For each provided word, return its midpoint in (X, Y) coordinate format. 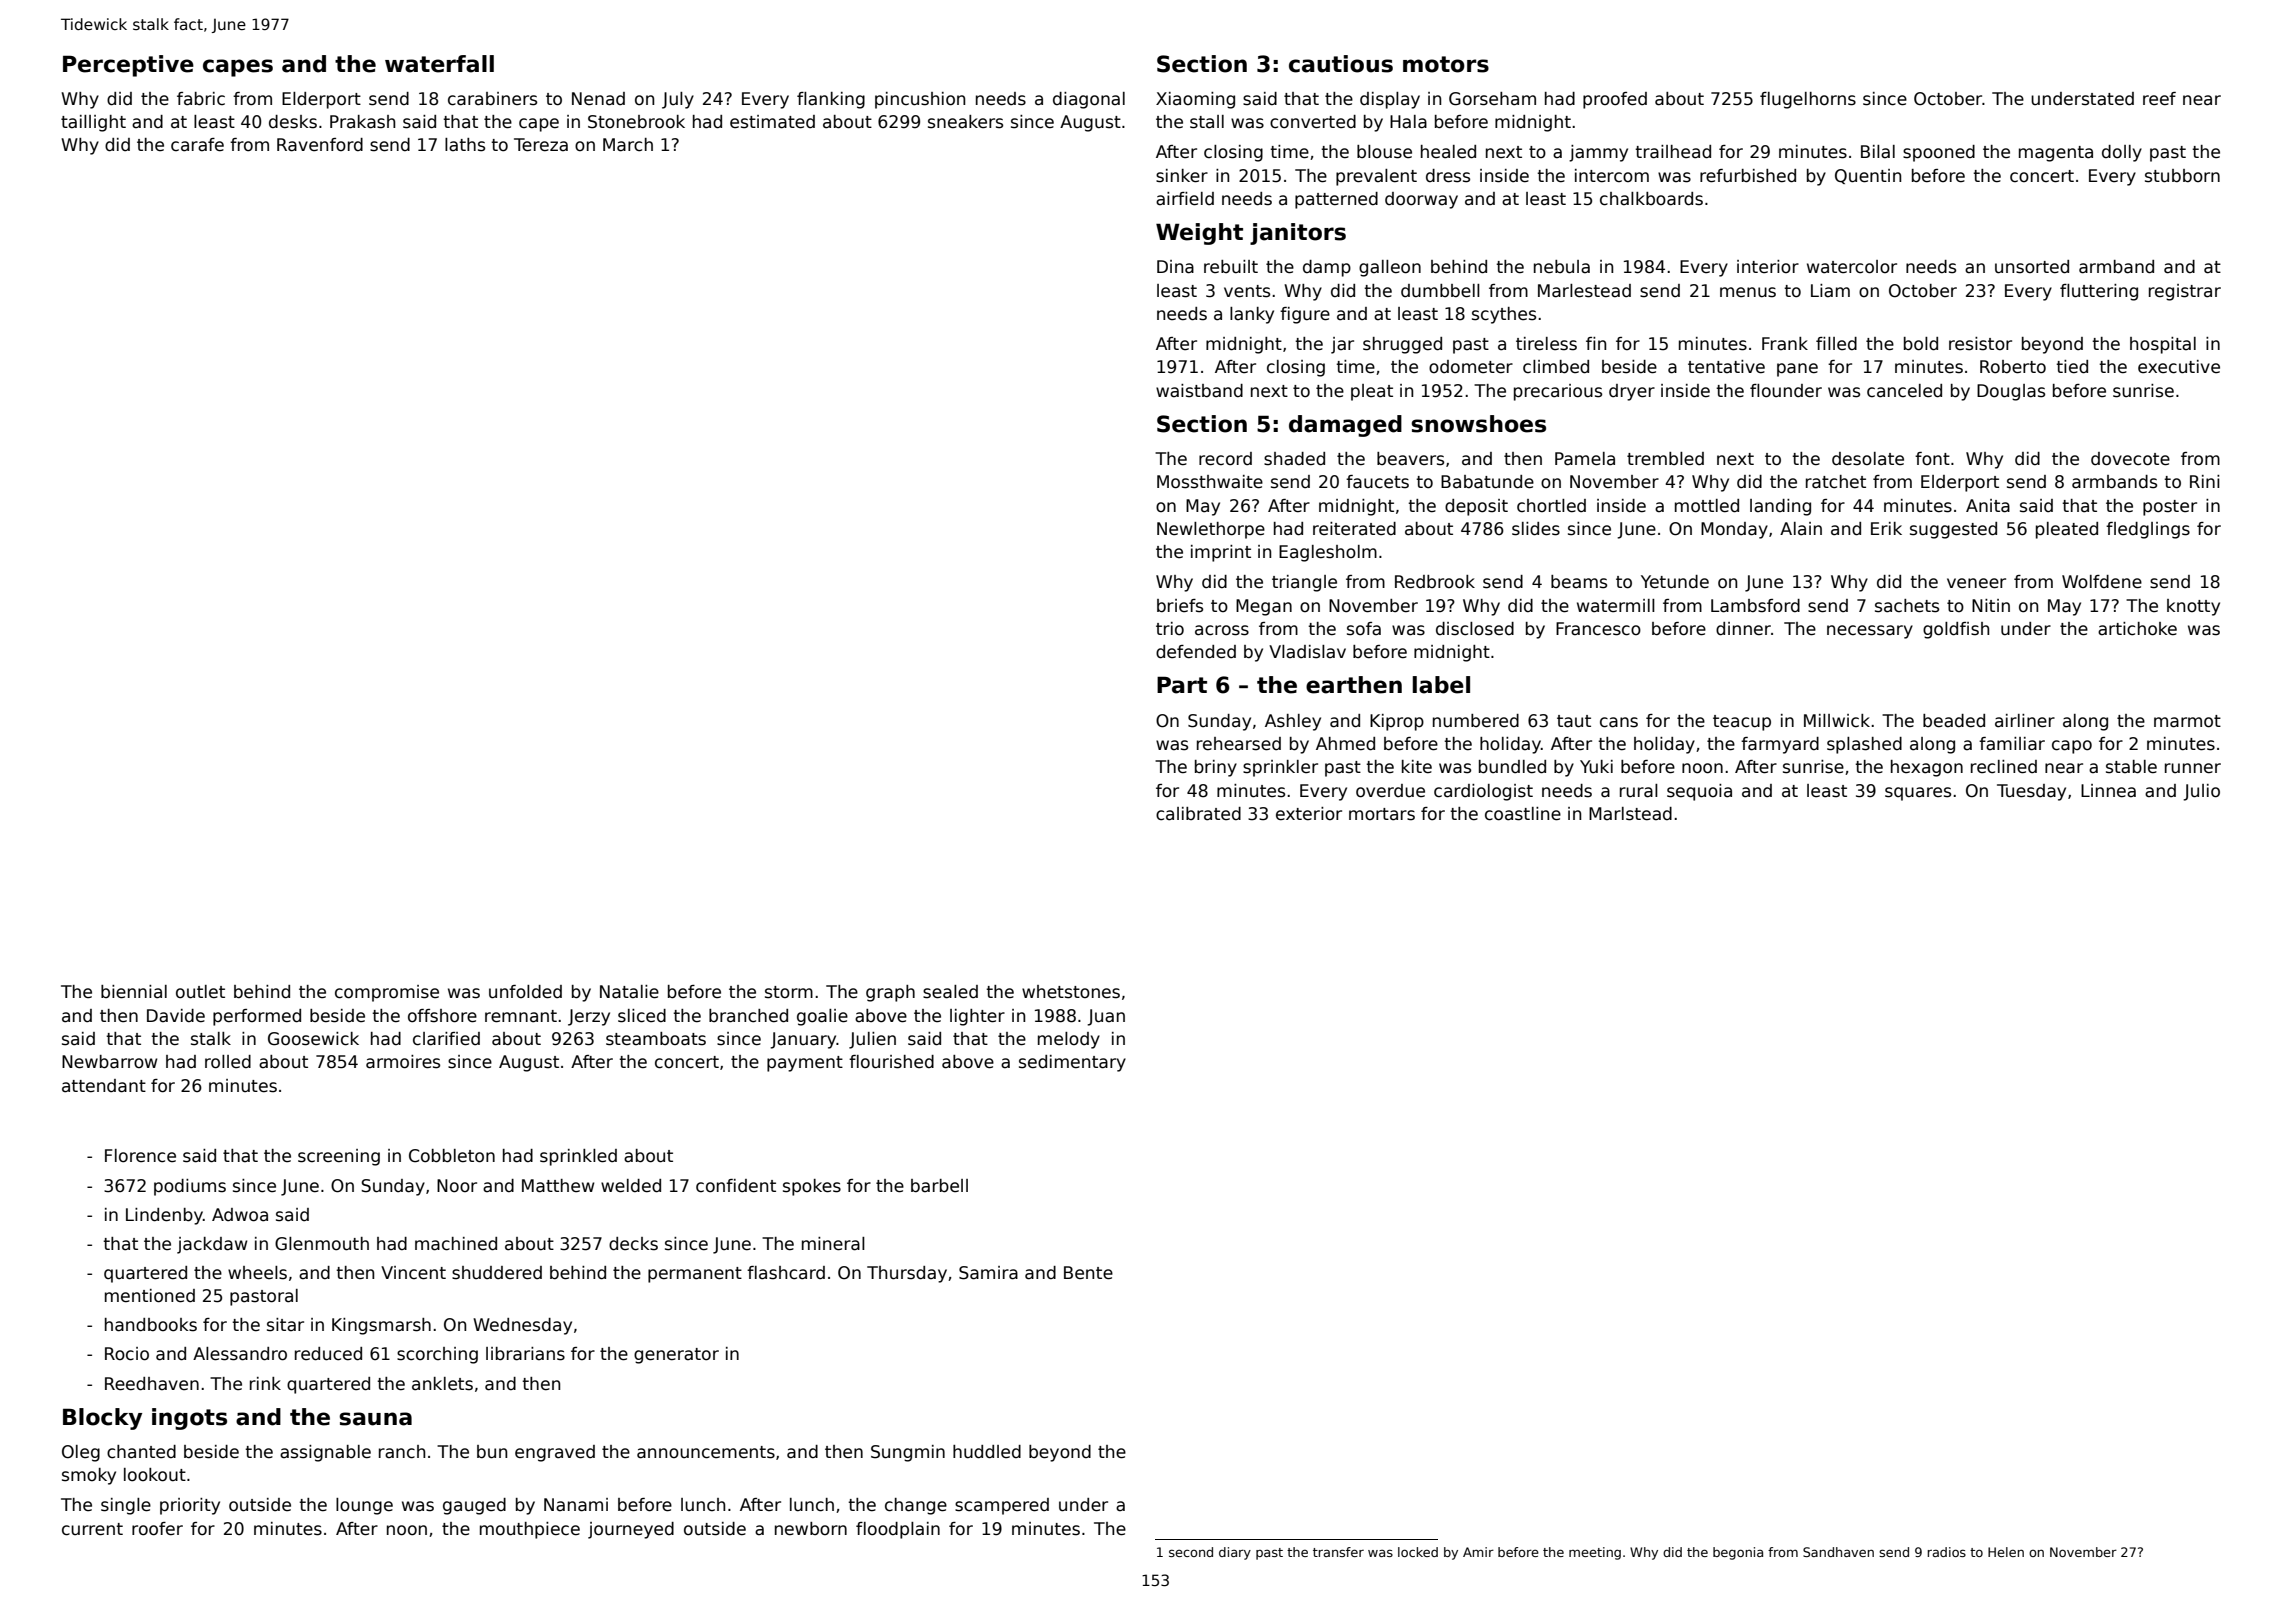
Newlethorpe (1211, 530)
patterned (1336, 200)
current (92, 1529)
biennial (134, 992)
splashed (1864, 745)
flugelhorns (1808, 100)
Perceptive (128, 66)
